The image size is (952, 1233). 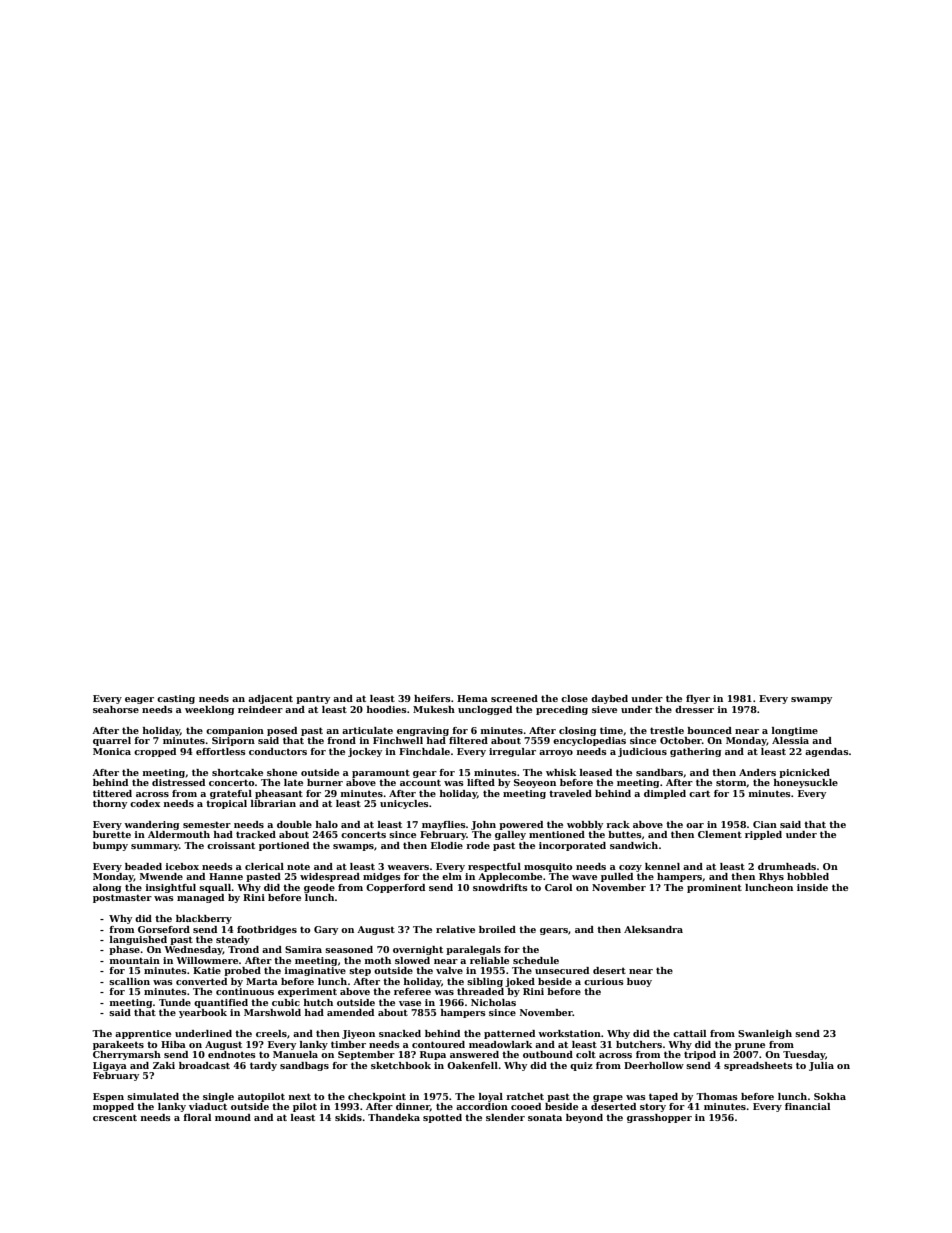 I want to click on single, so click(x=218, y=1097).
